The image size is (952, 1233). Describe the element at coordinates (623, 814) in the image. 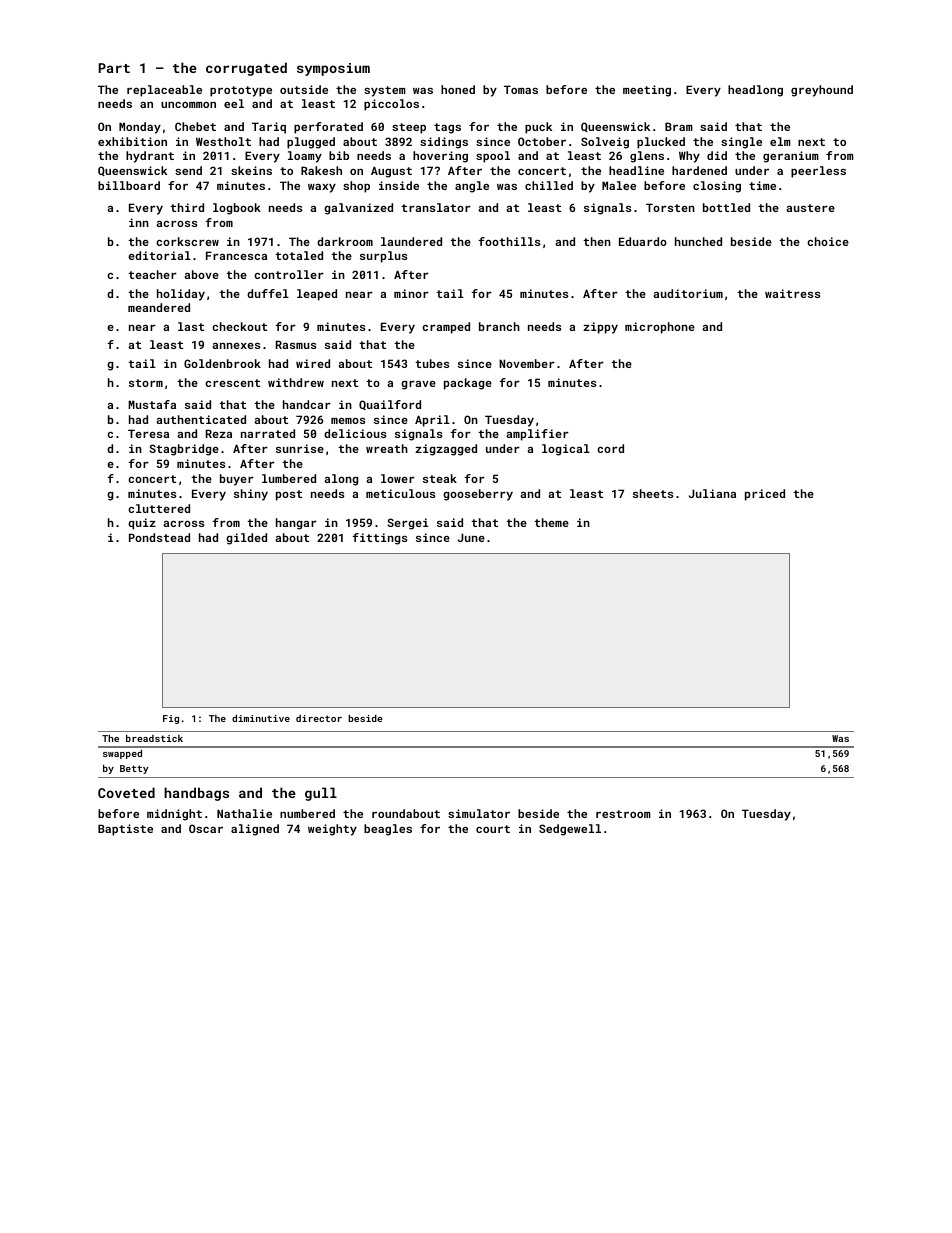

I see `restroom` at that location.
